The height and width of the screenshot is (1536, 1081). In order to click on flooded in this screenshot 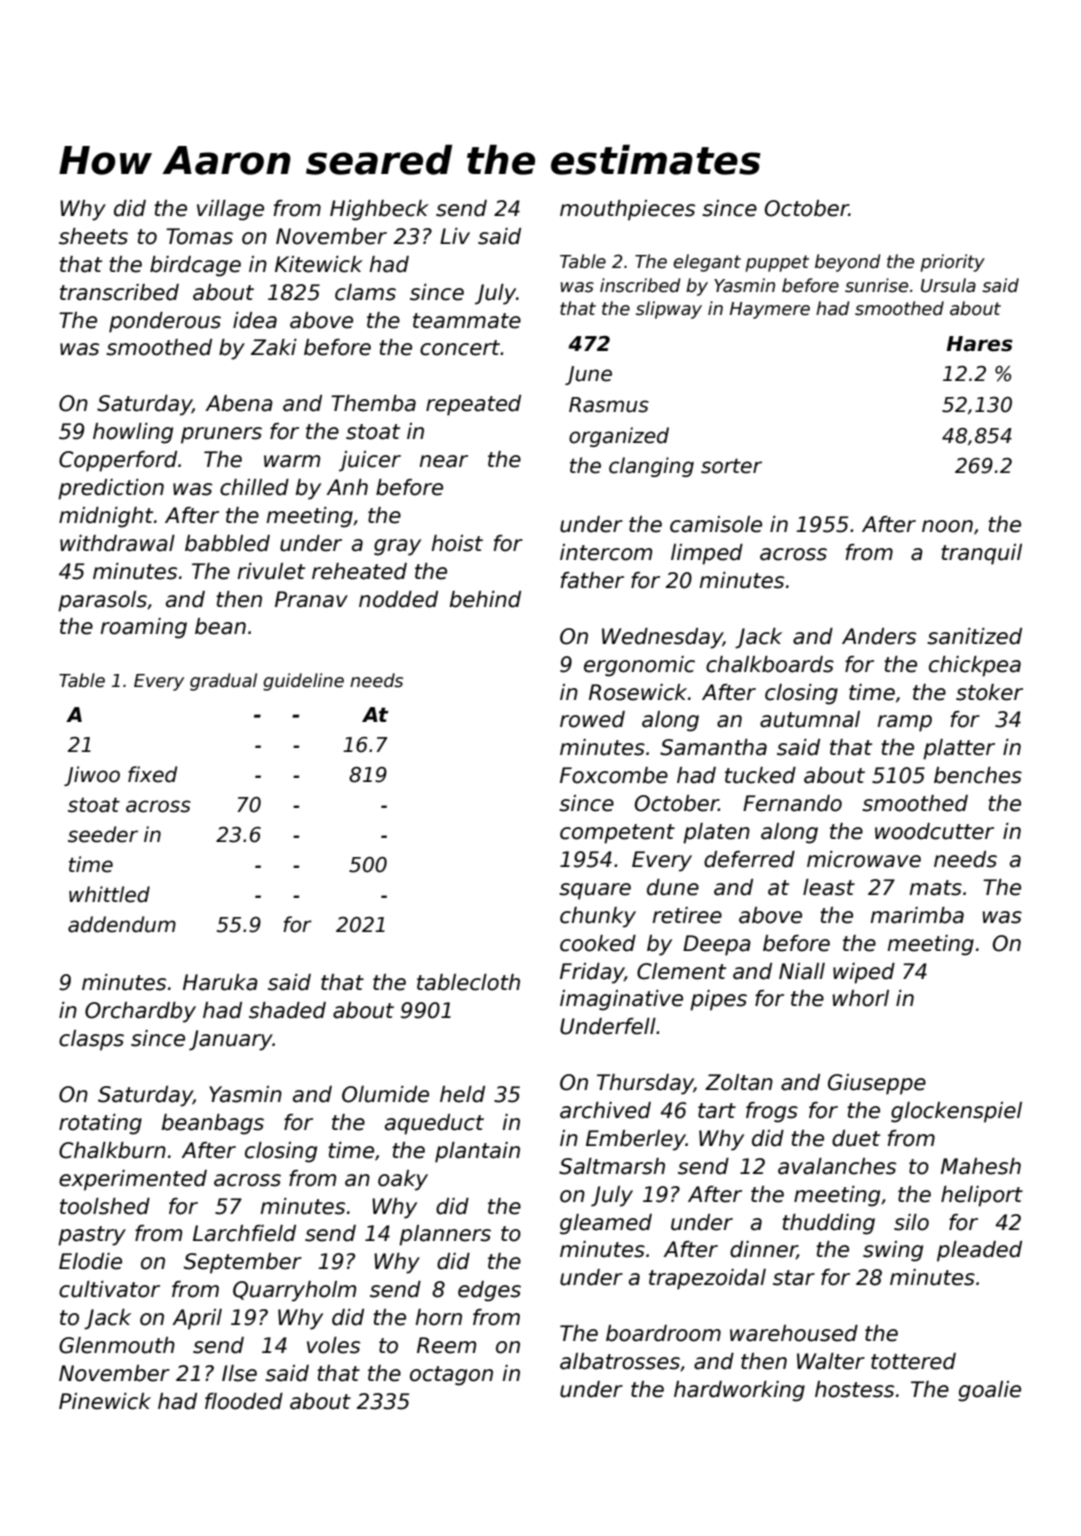, I will do `click(244, 1401)`.
